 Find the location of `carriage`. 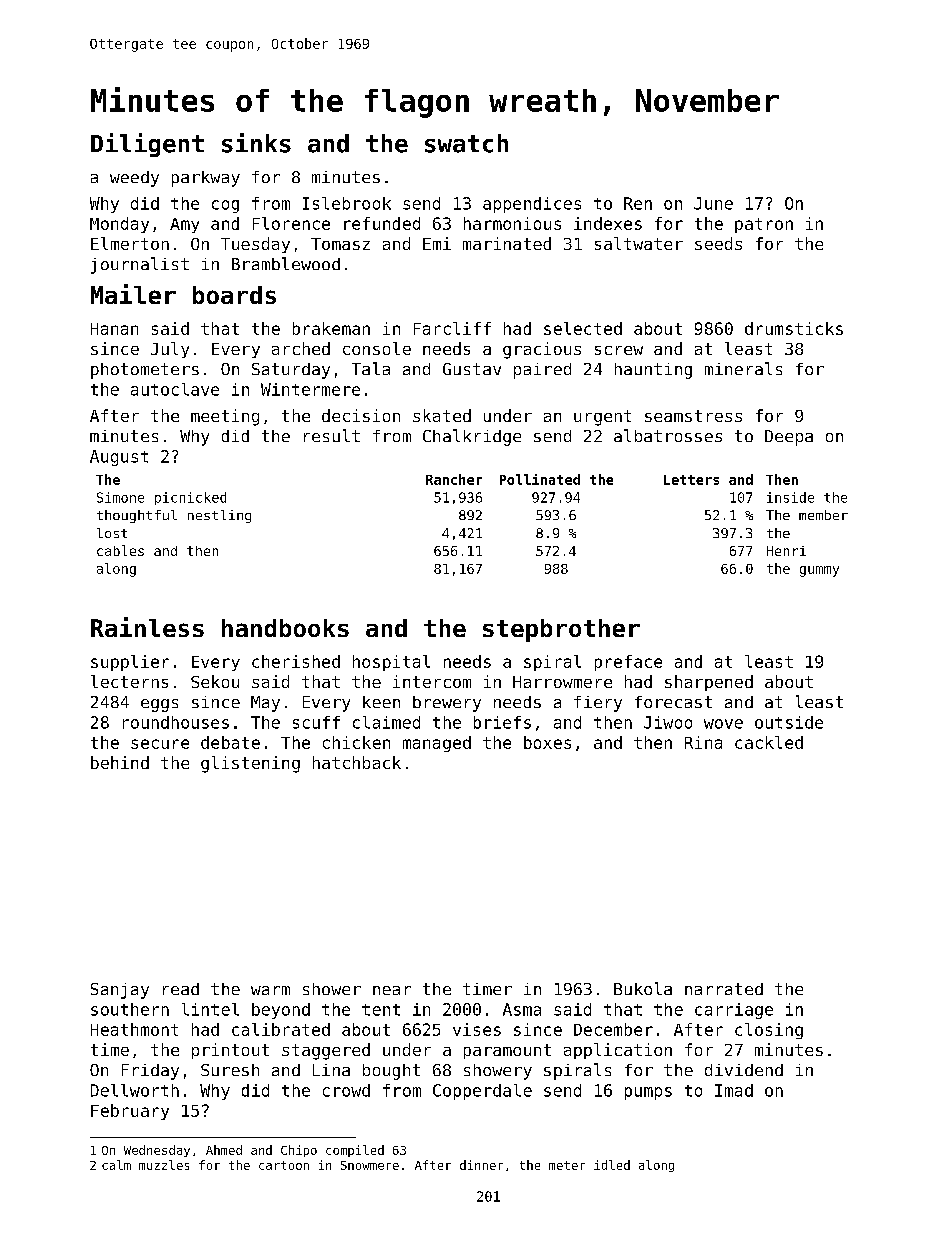

carriage is located at coordinates (734, 1011).
